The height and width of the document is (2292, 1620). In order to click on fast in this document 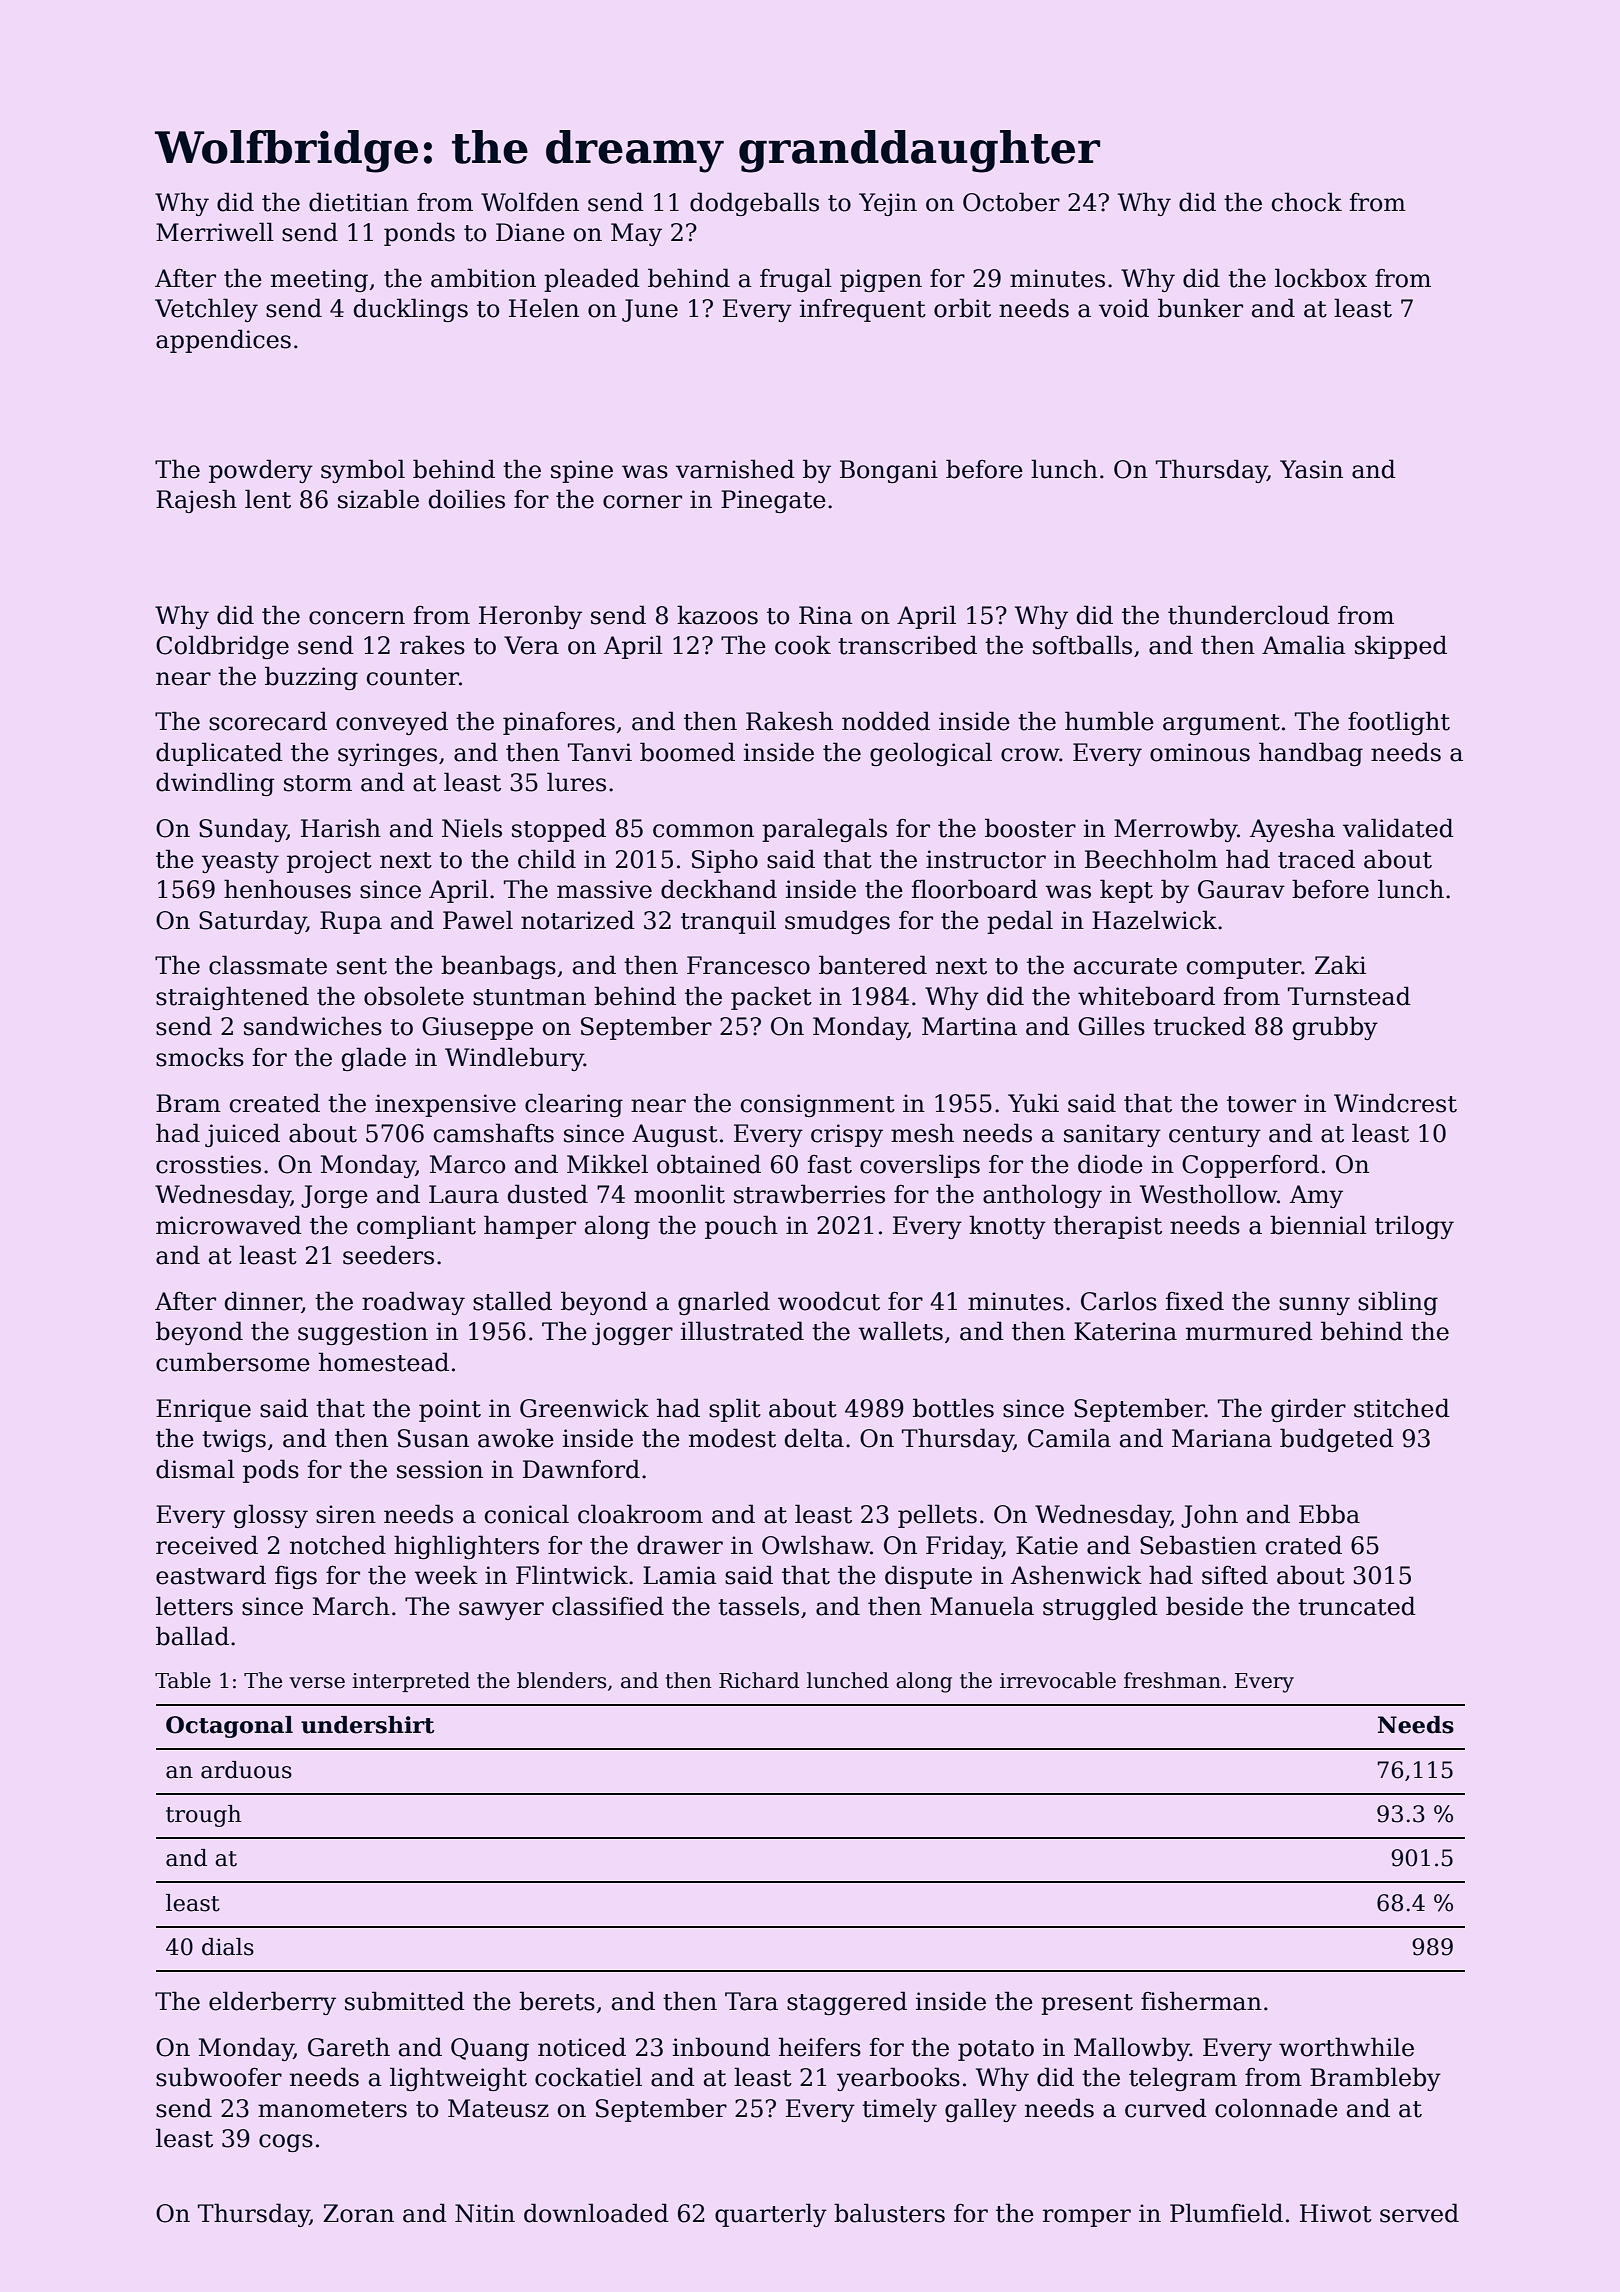, I will do `click(830, 1164)`.
